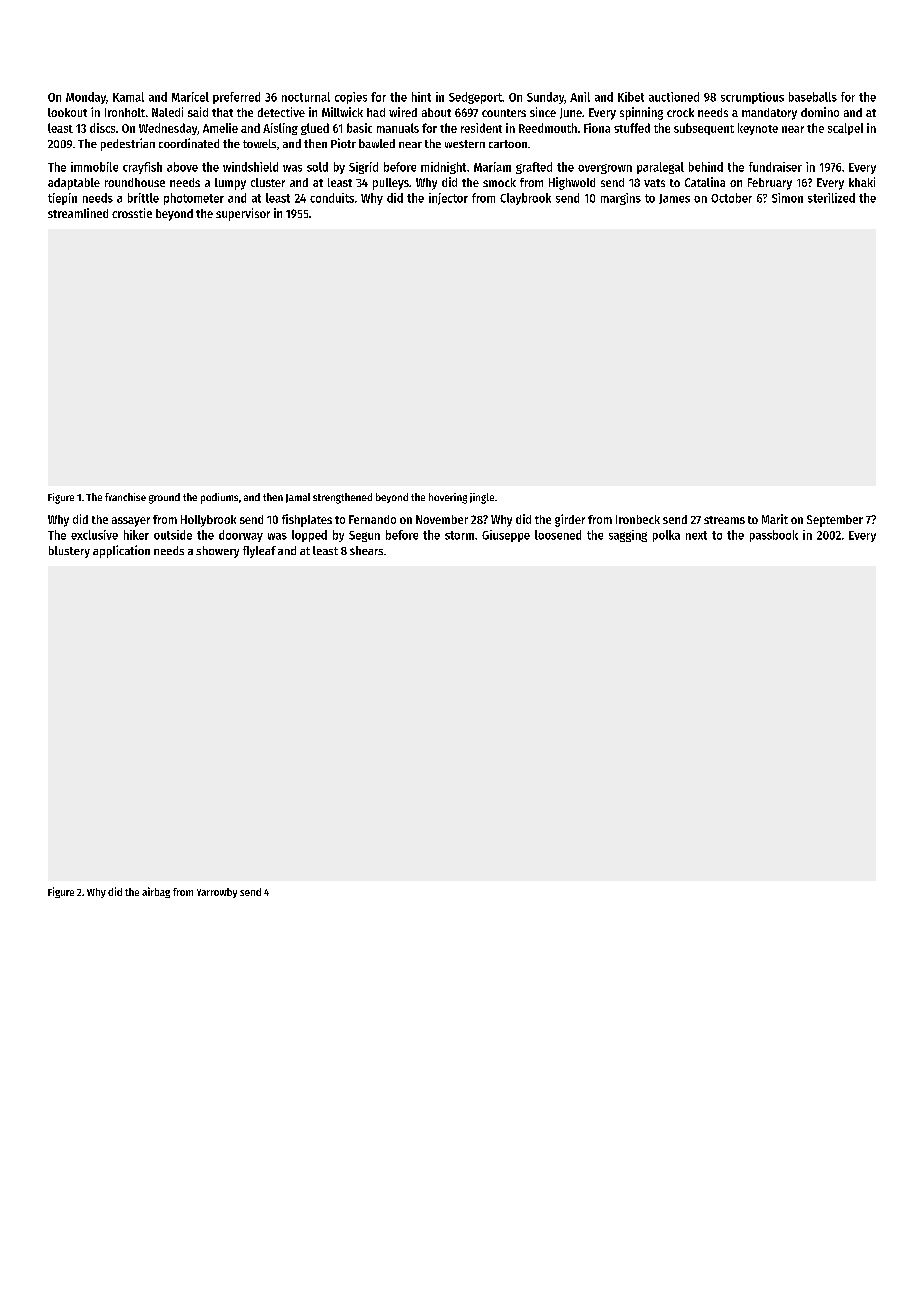 This screenshot has width=924, height=1308. What do you see at coordinates (62, 199) in the screenshot?
I see `tiepin` at bounding box center [62, 199].
